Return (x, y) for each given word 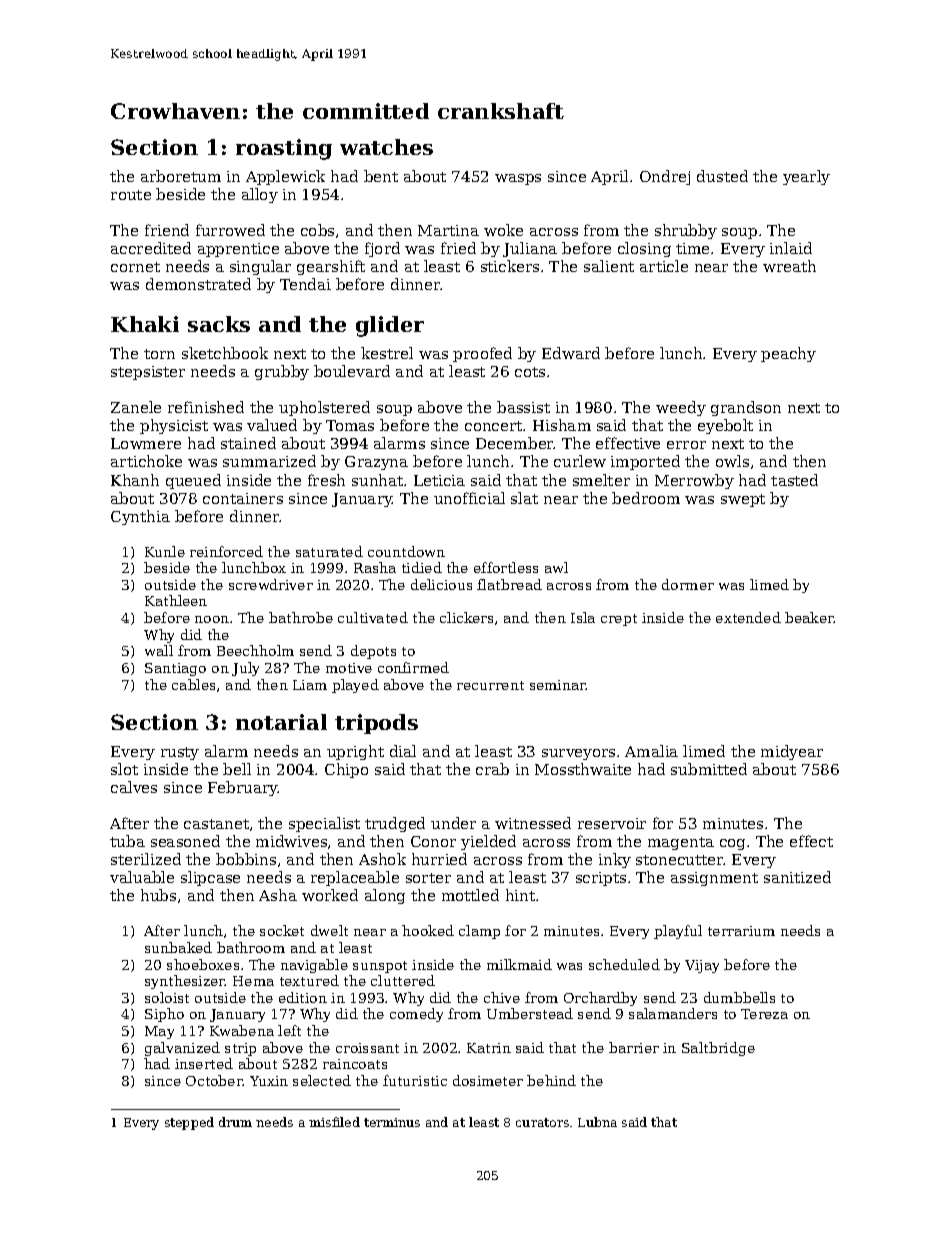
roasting (284, 149)
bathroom (251, 947)
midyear (792, 752)
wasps (518, 179)
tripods (376, 724)
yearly (806, 177)
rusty (180, 753)
